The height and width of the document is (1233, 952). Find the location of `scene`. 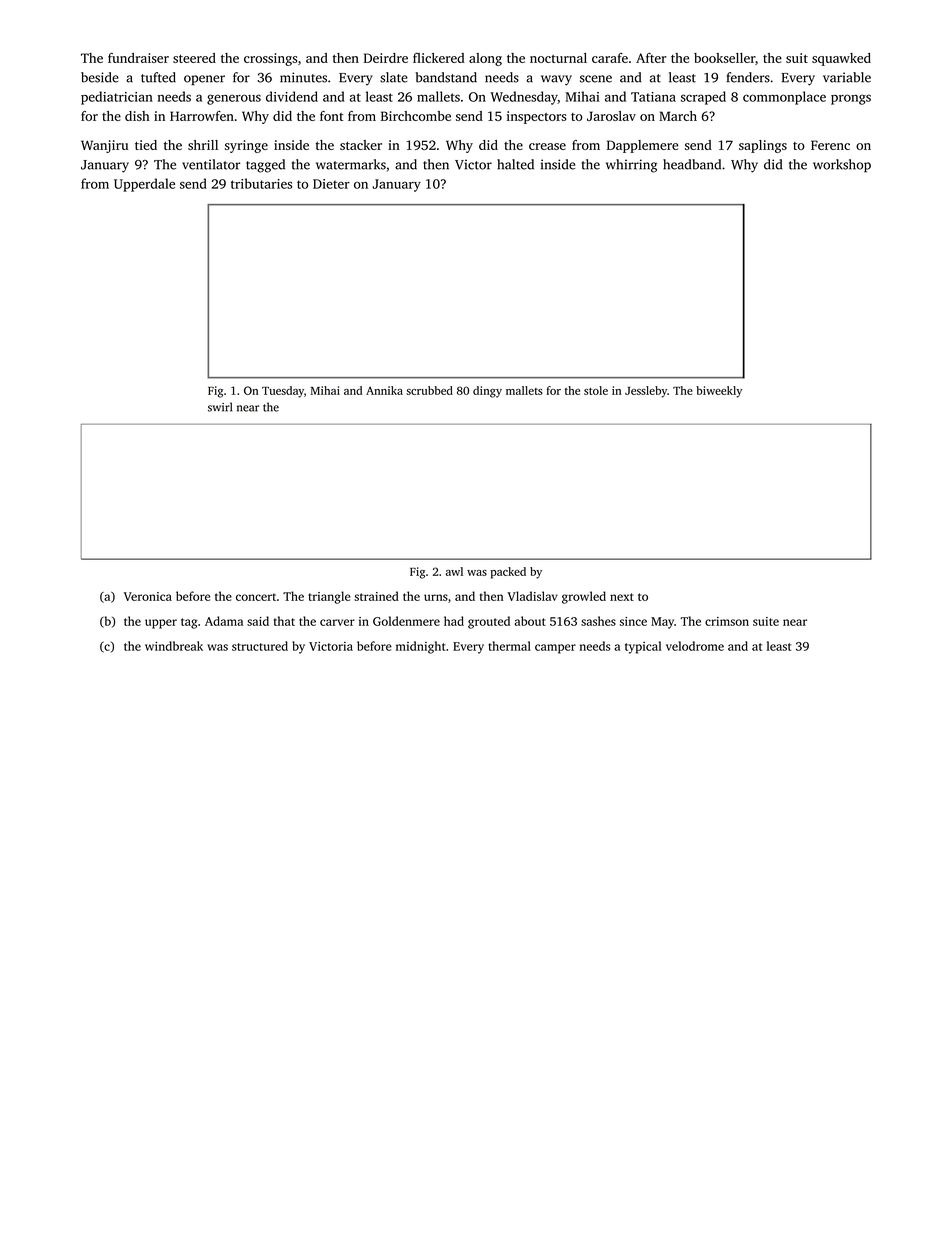

scene is located at coordinates (596, 79).
